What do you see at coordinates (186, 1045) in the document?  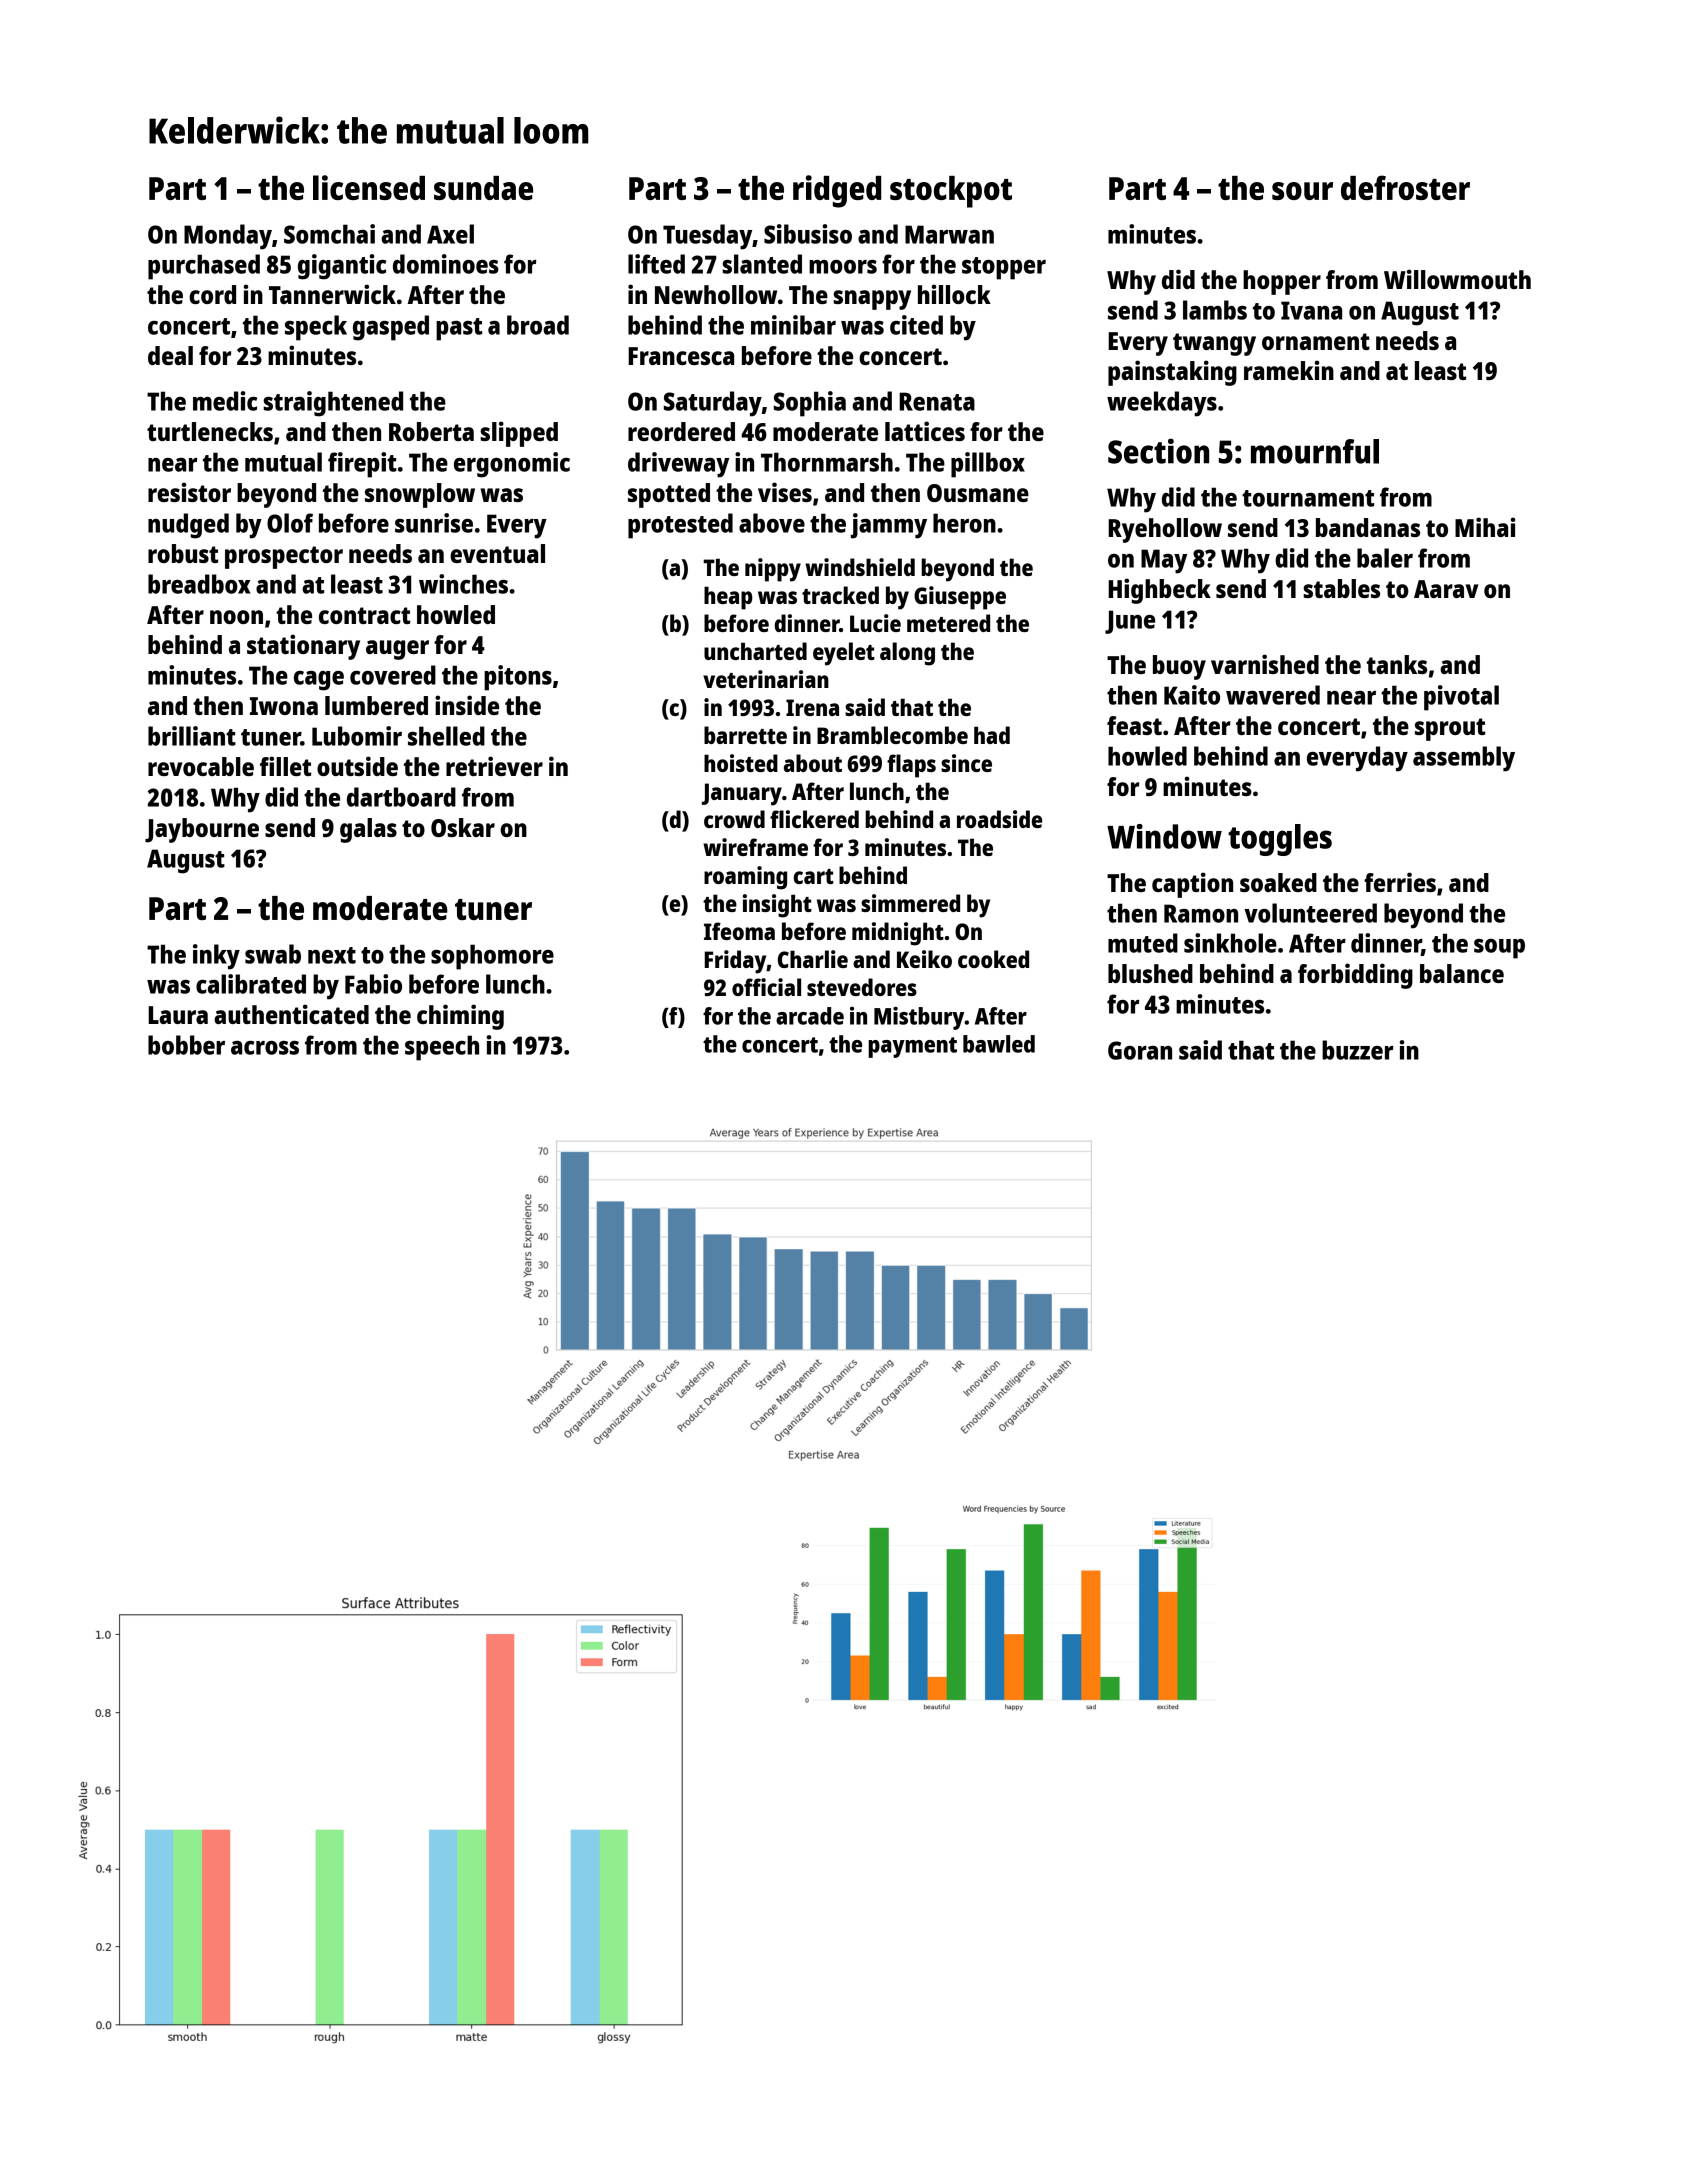 I see `bobber` at bounding box center [186, 1045].
